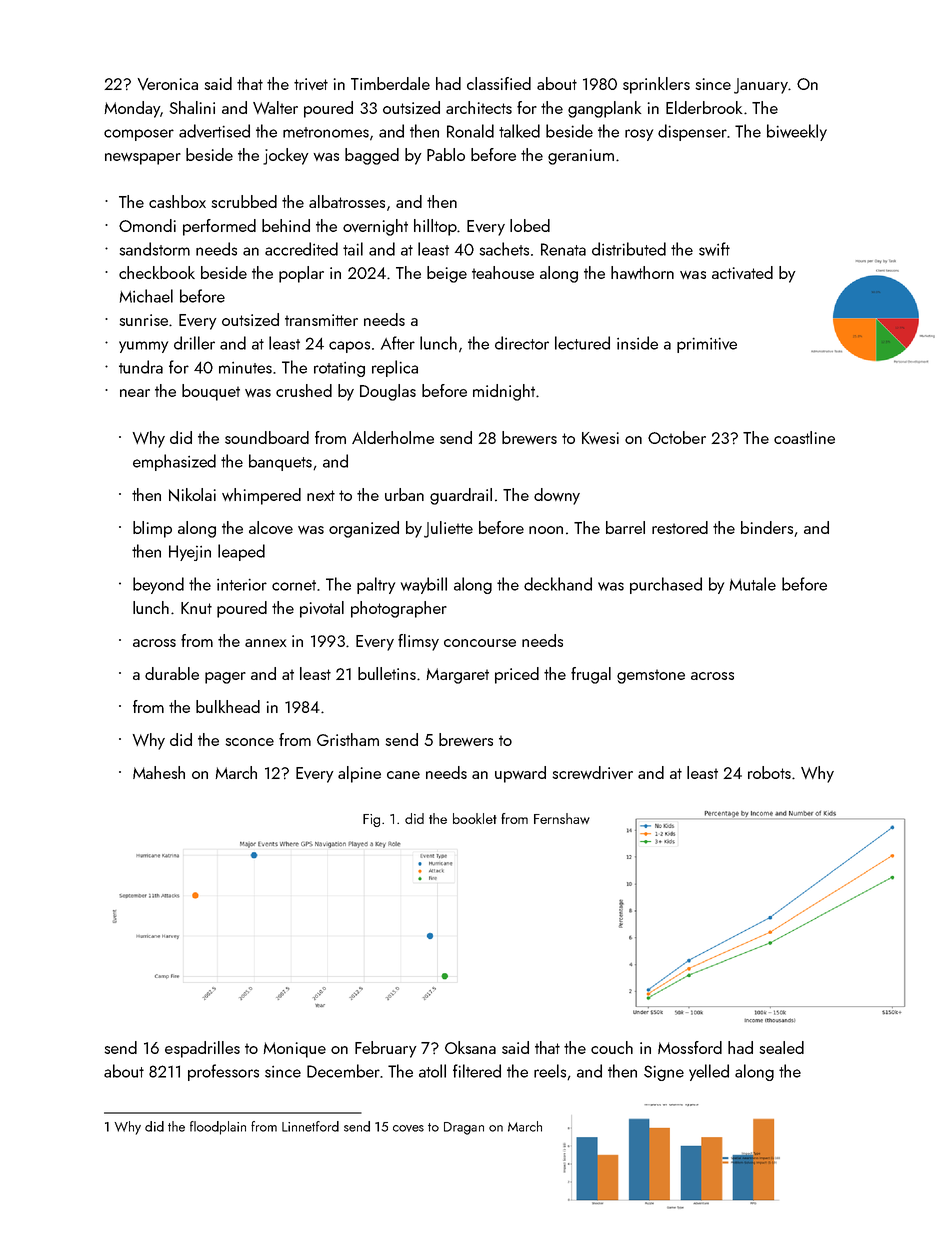 The width and height of the document is (952, 1233). I want to click on robots, so click(769, 772).
